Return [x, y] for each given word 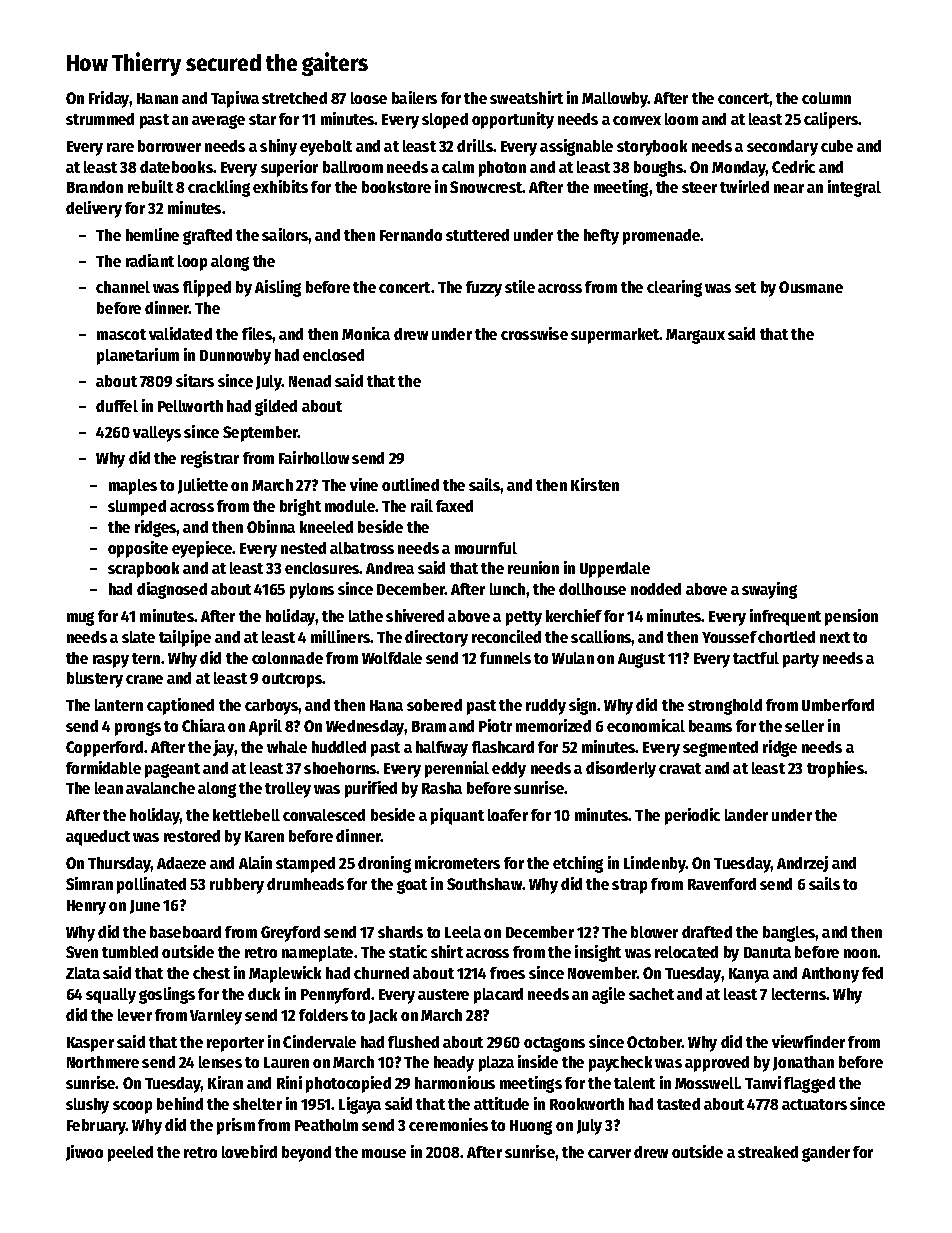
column [826, 98]
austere [443, 994]
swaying [769, 590]
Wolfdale [392, 658]
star [262, 119]
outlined [410, 484]
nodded [656, 589]
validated [180, 333]
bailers [414, 97]
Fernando [411, 235]
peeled [130, 1154]
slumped [137, 508]
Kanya [749, 975]
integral [854, 188]
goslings [167, 995]
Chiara [203, 725]
